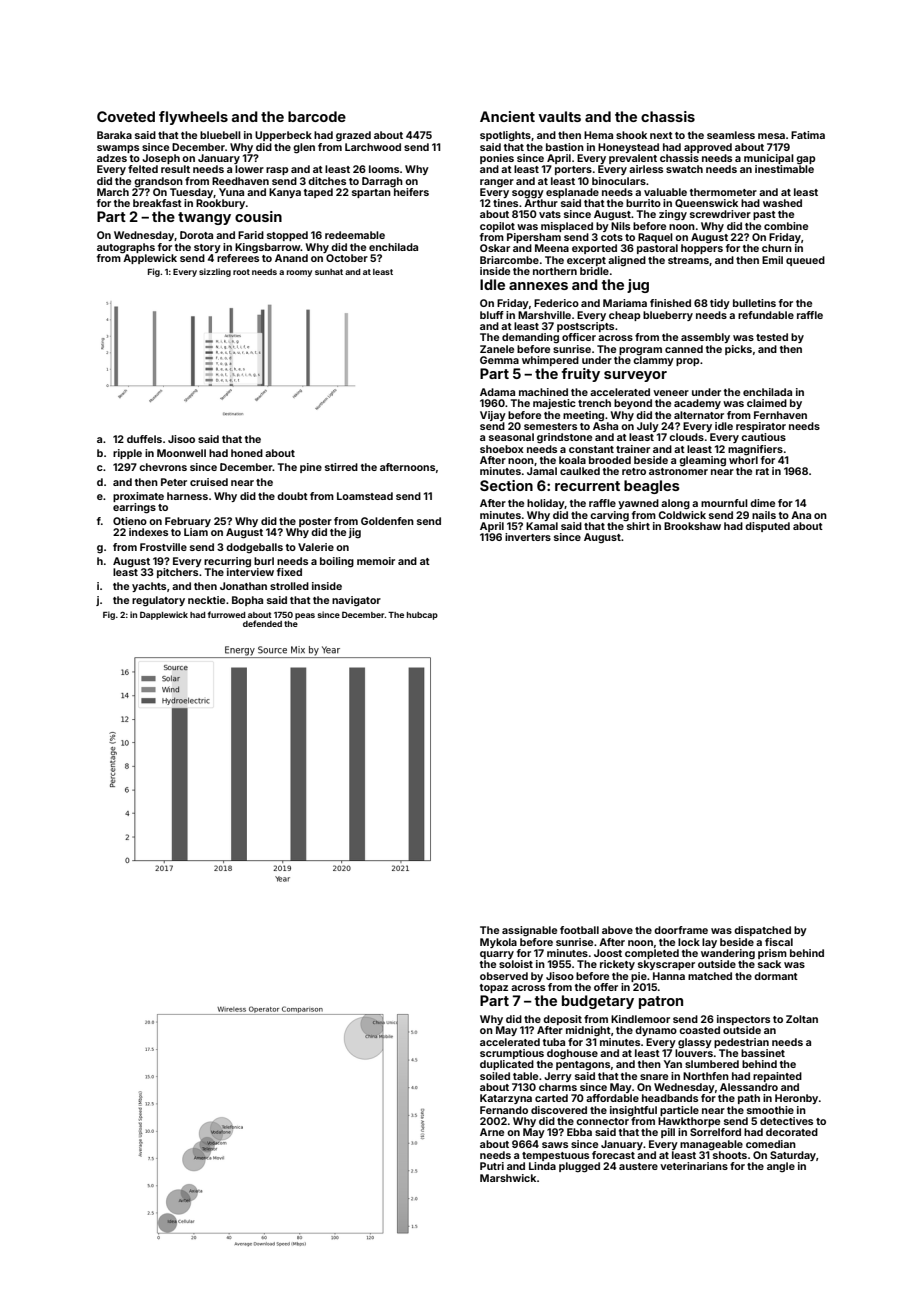 Image resolution: width=924 pixels, height=1308 pixels. I want to click on copilot, so click(497, 227).
